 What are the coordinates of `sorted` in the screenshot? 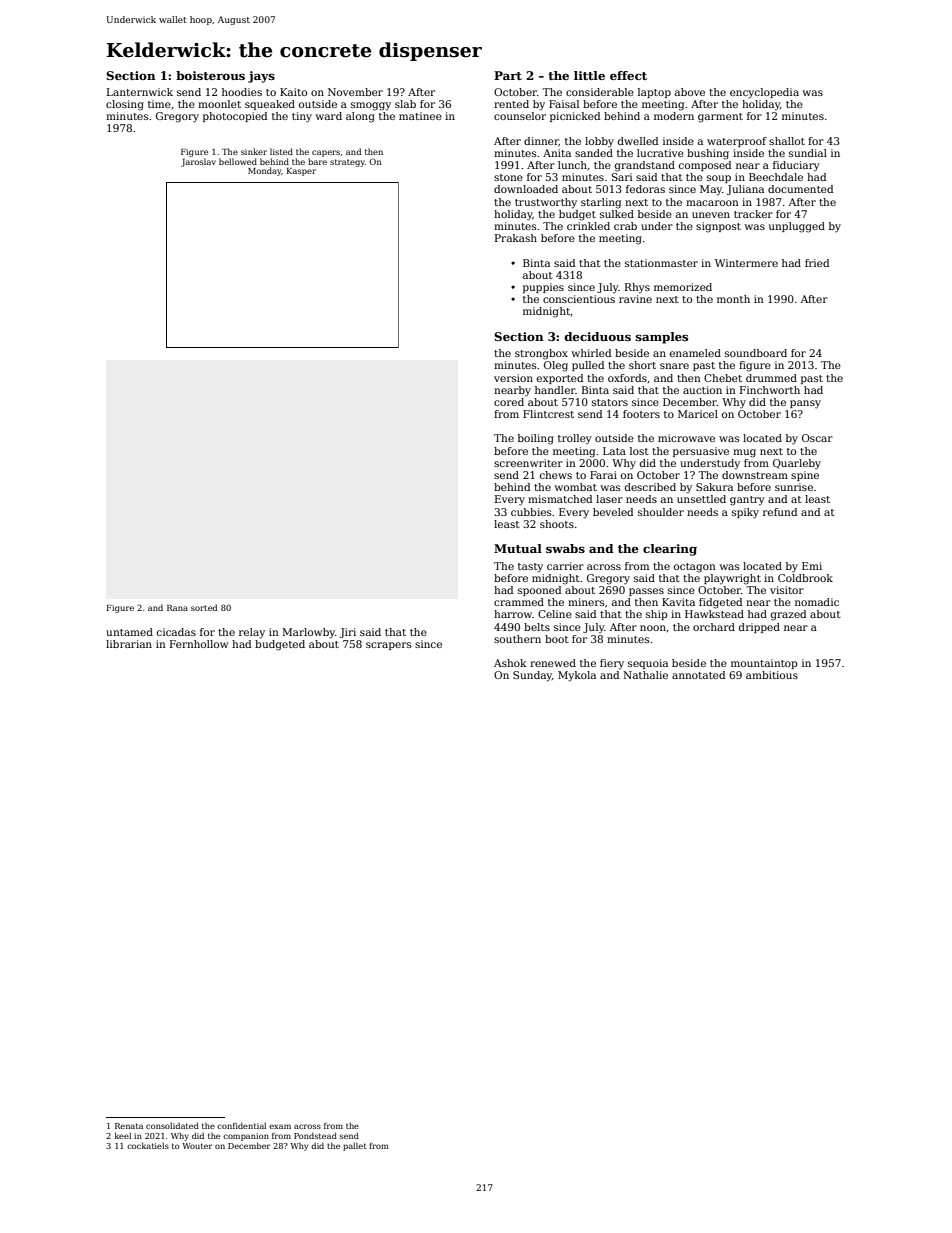 It's located at (204, 607).
